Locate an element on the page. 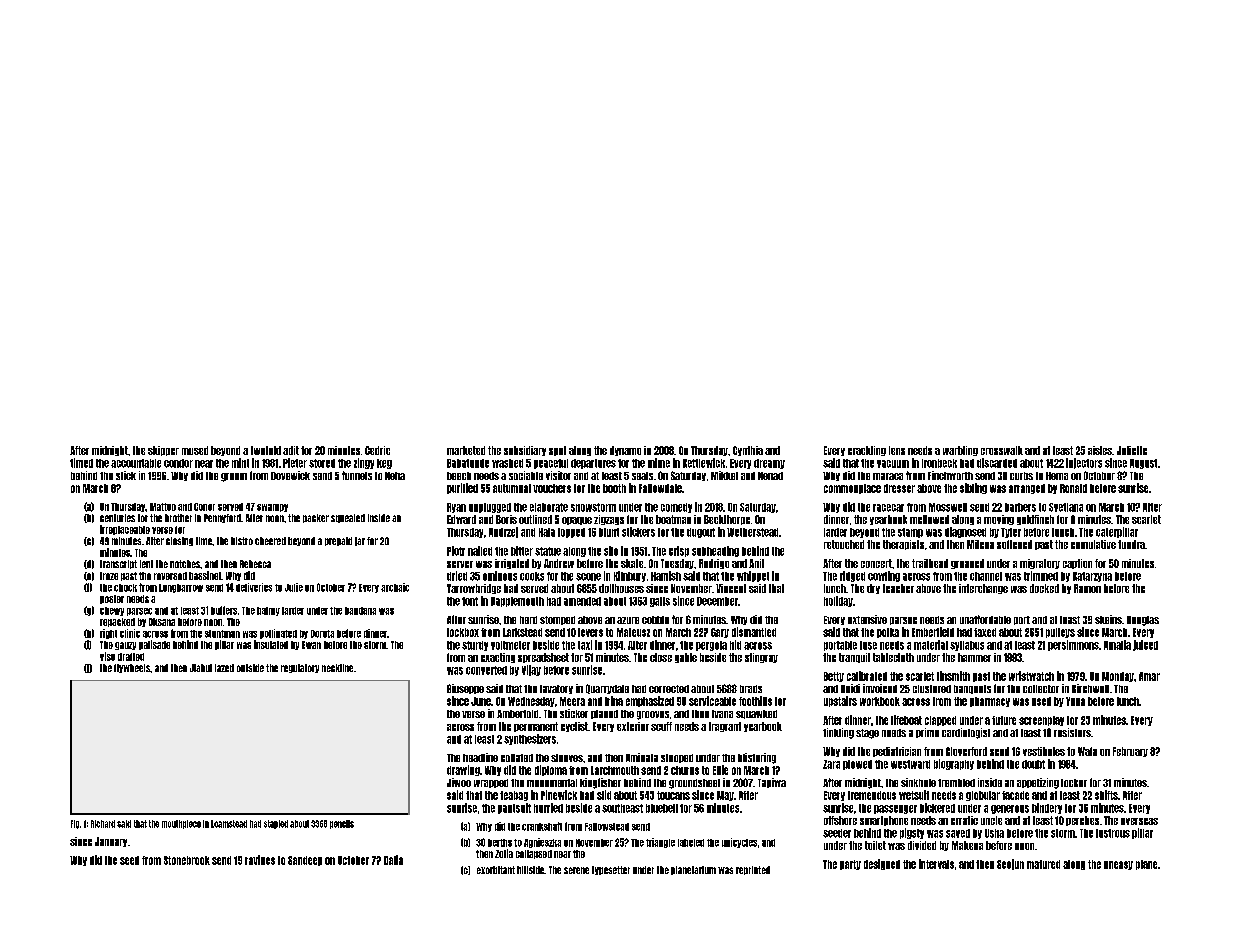 The height and width of the image is (952, 1233). moving is located at coordinates (999, 520).
